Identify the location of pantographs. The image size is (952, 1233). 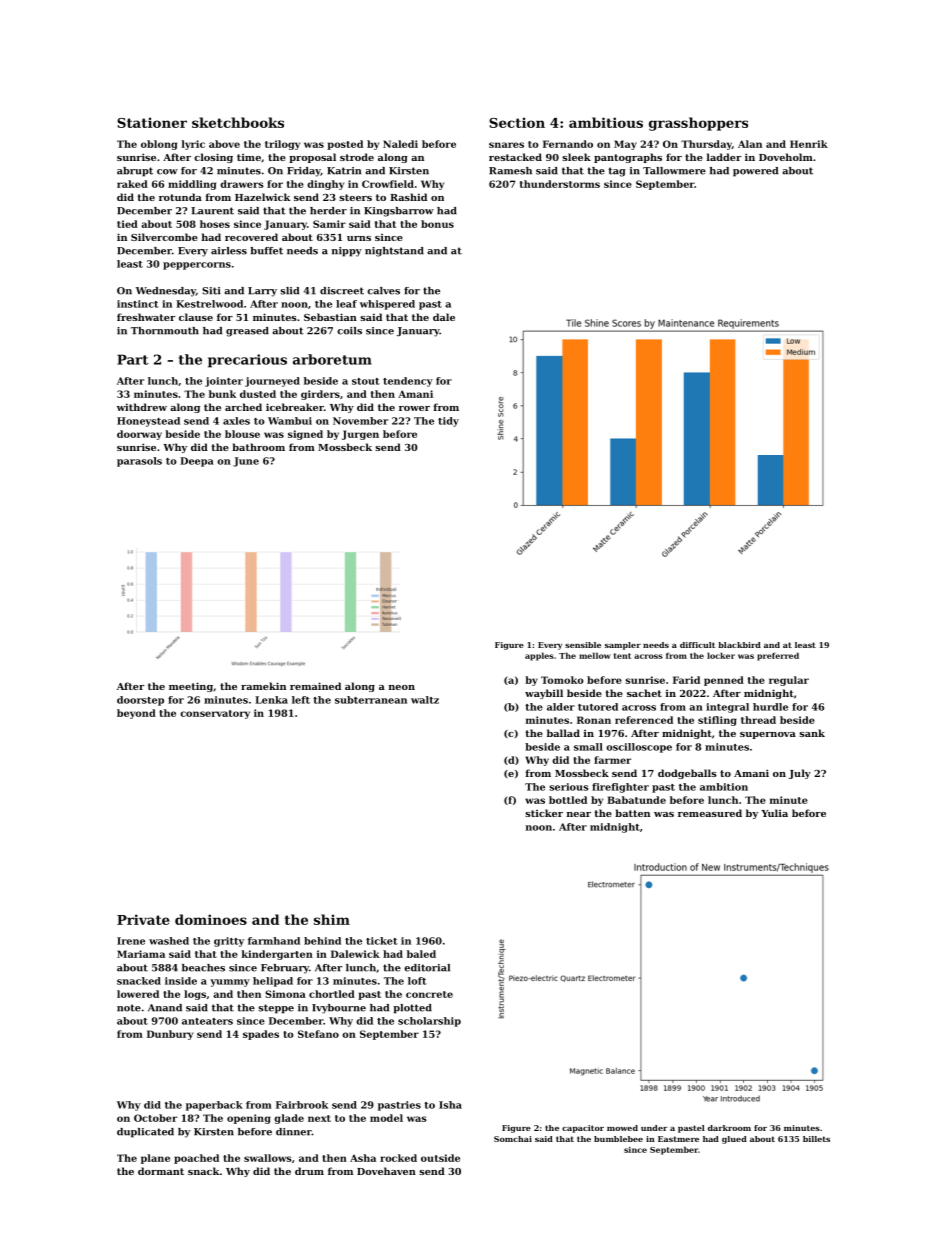
(628, 158).
